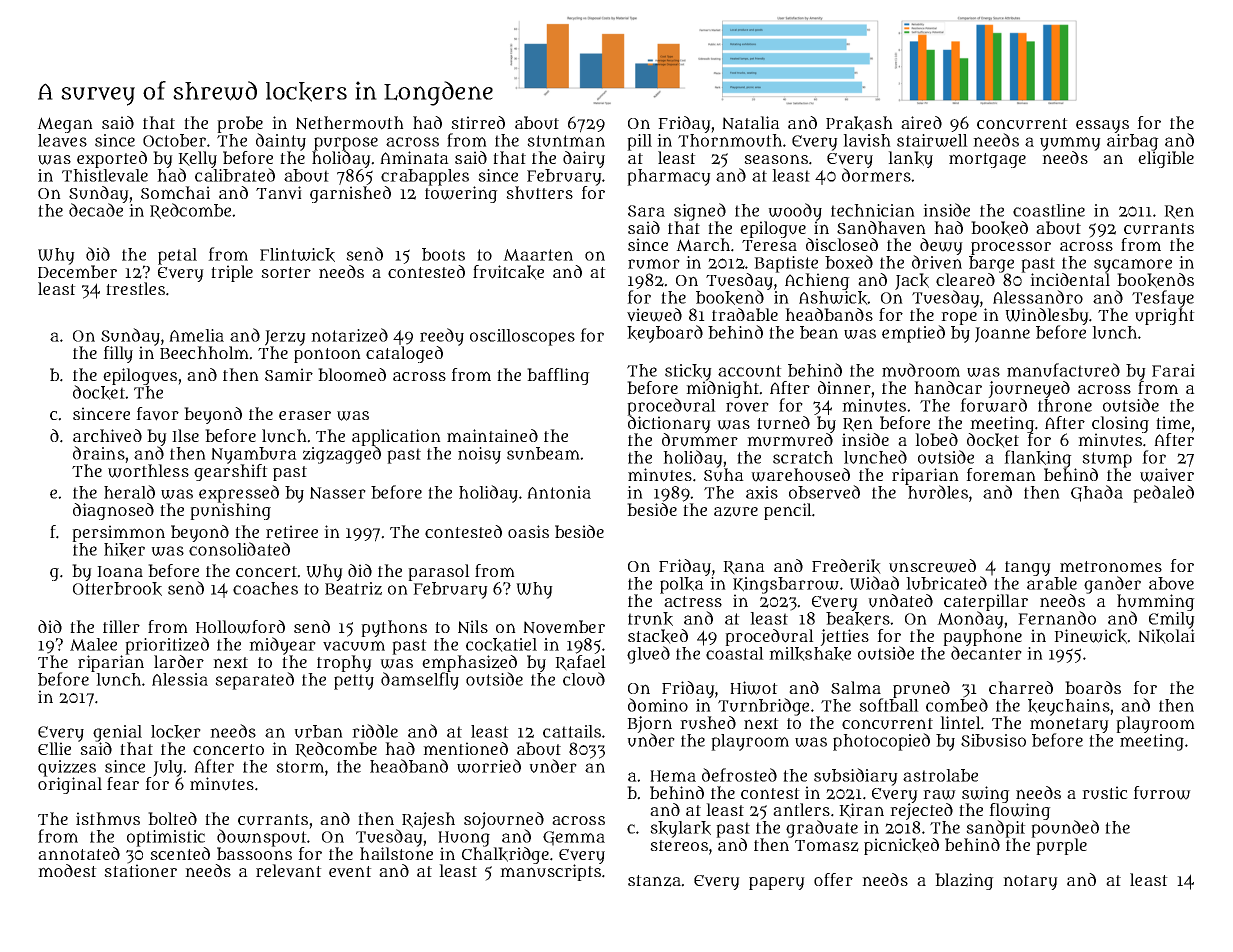 The image size is (1233, 952). I want to click on furrow, so click(1162, 793).
